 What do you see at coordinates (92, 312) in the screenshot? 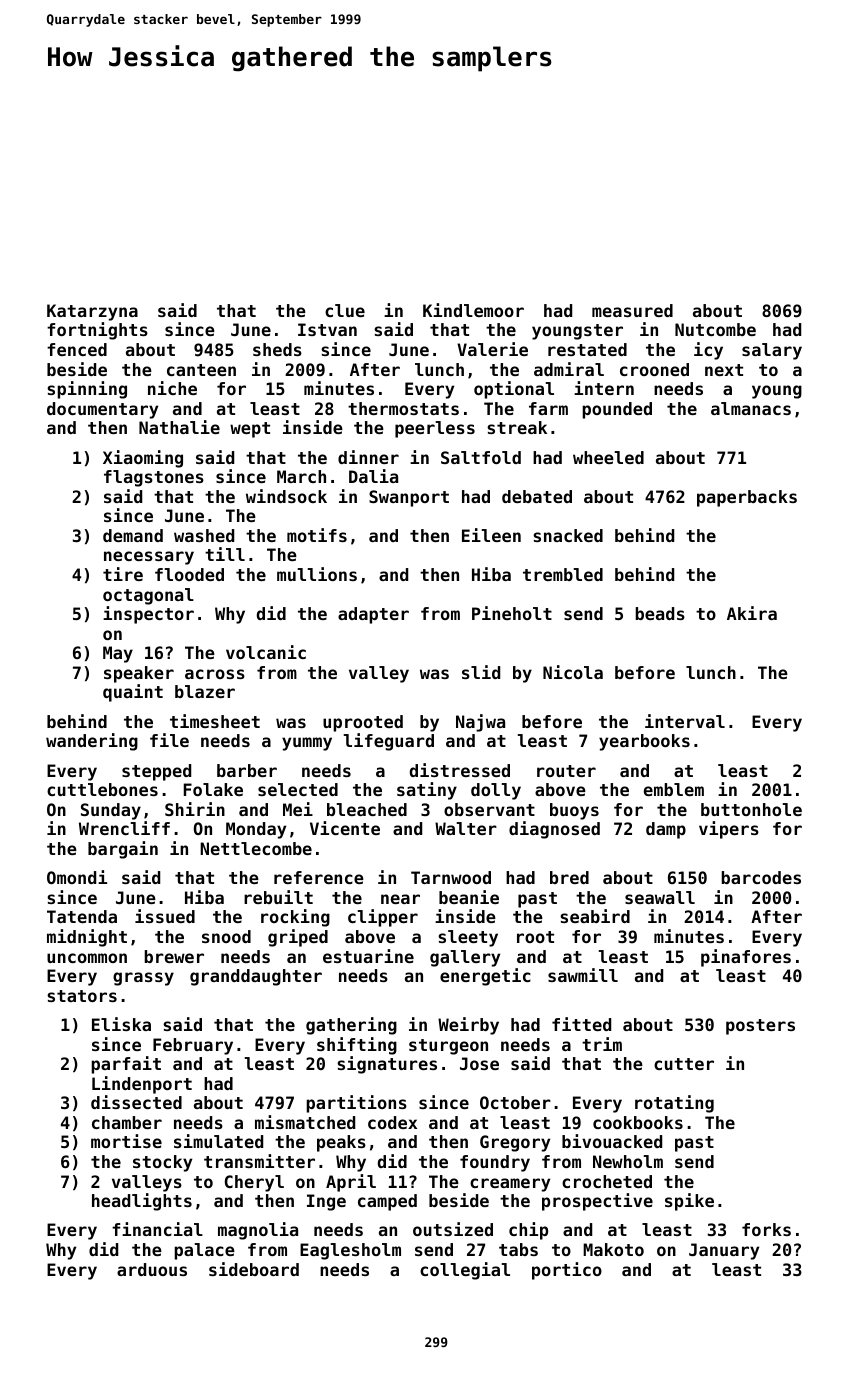
I see `Katarzyna` at bounding box center [92, 312].
